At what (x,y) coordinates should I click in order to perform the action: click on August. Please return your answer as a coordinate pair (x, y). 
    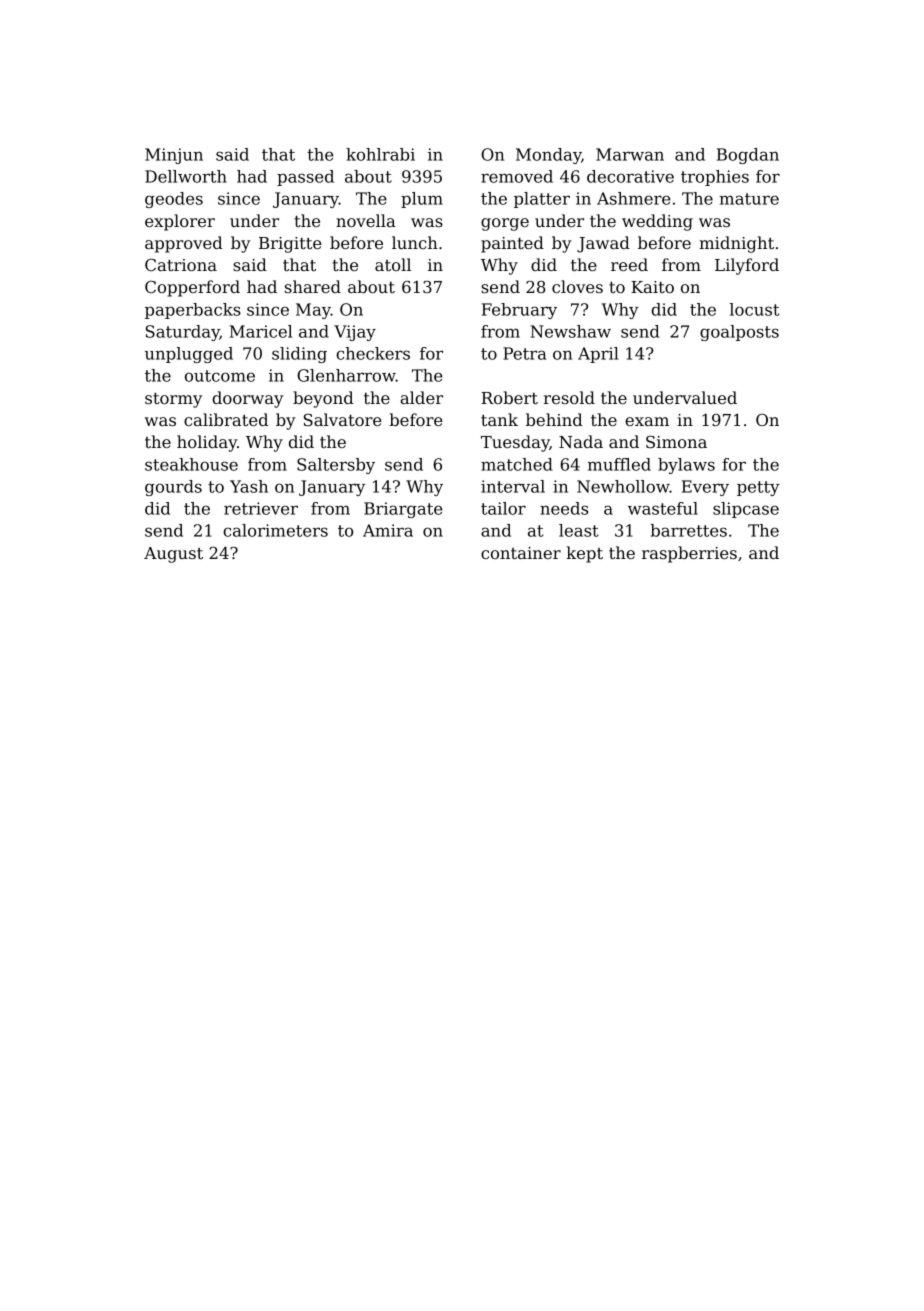
    Looking at the image, I should click on (173, 555).
